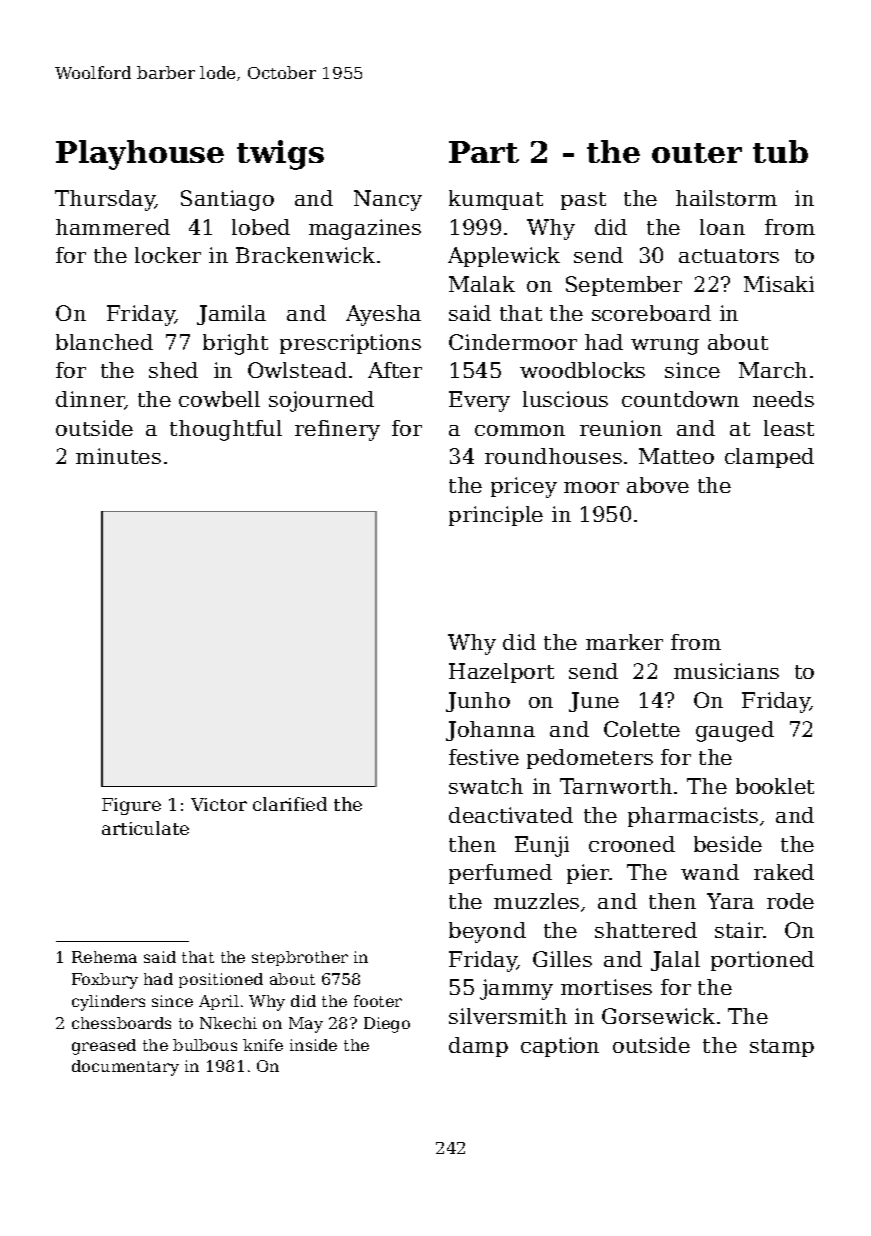 The height and width of the image is (1236, 871). I want to click on thoughtful, so click(226, 430).
